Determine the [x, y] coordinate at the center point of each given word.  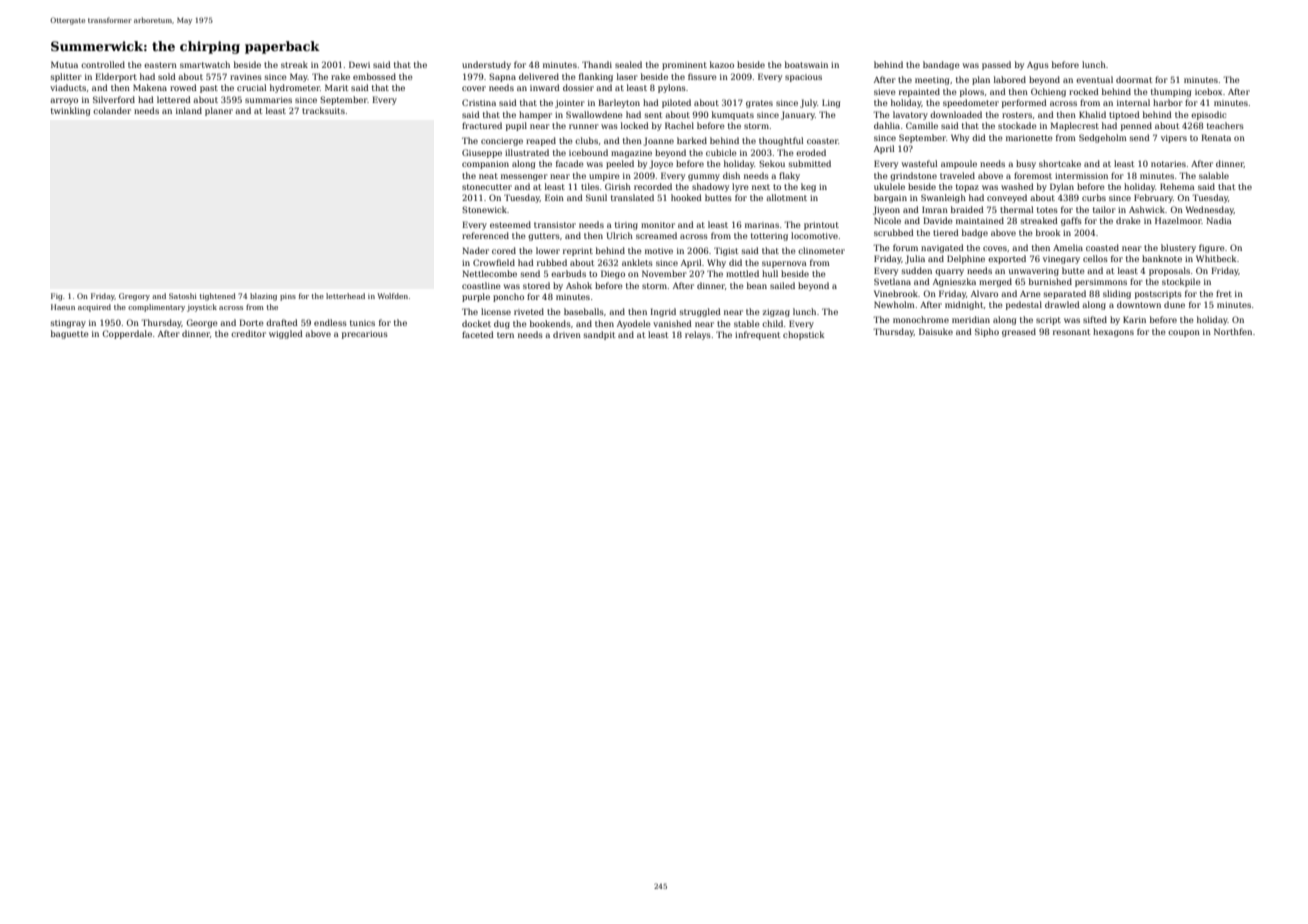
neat [488, 176]
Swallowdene [594, 114]
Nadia [1219, 220]
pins [288, 298]
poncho [508, 297]
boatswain [806, 64]
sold [167, 76]
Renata [1216, 137]
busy [1026, 164]
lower [548, 250]
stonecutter [487, 187]
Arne [1030, 294]
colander [112, 110]
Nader [475, 250]
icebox [1208, 91]
